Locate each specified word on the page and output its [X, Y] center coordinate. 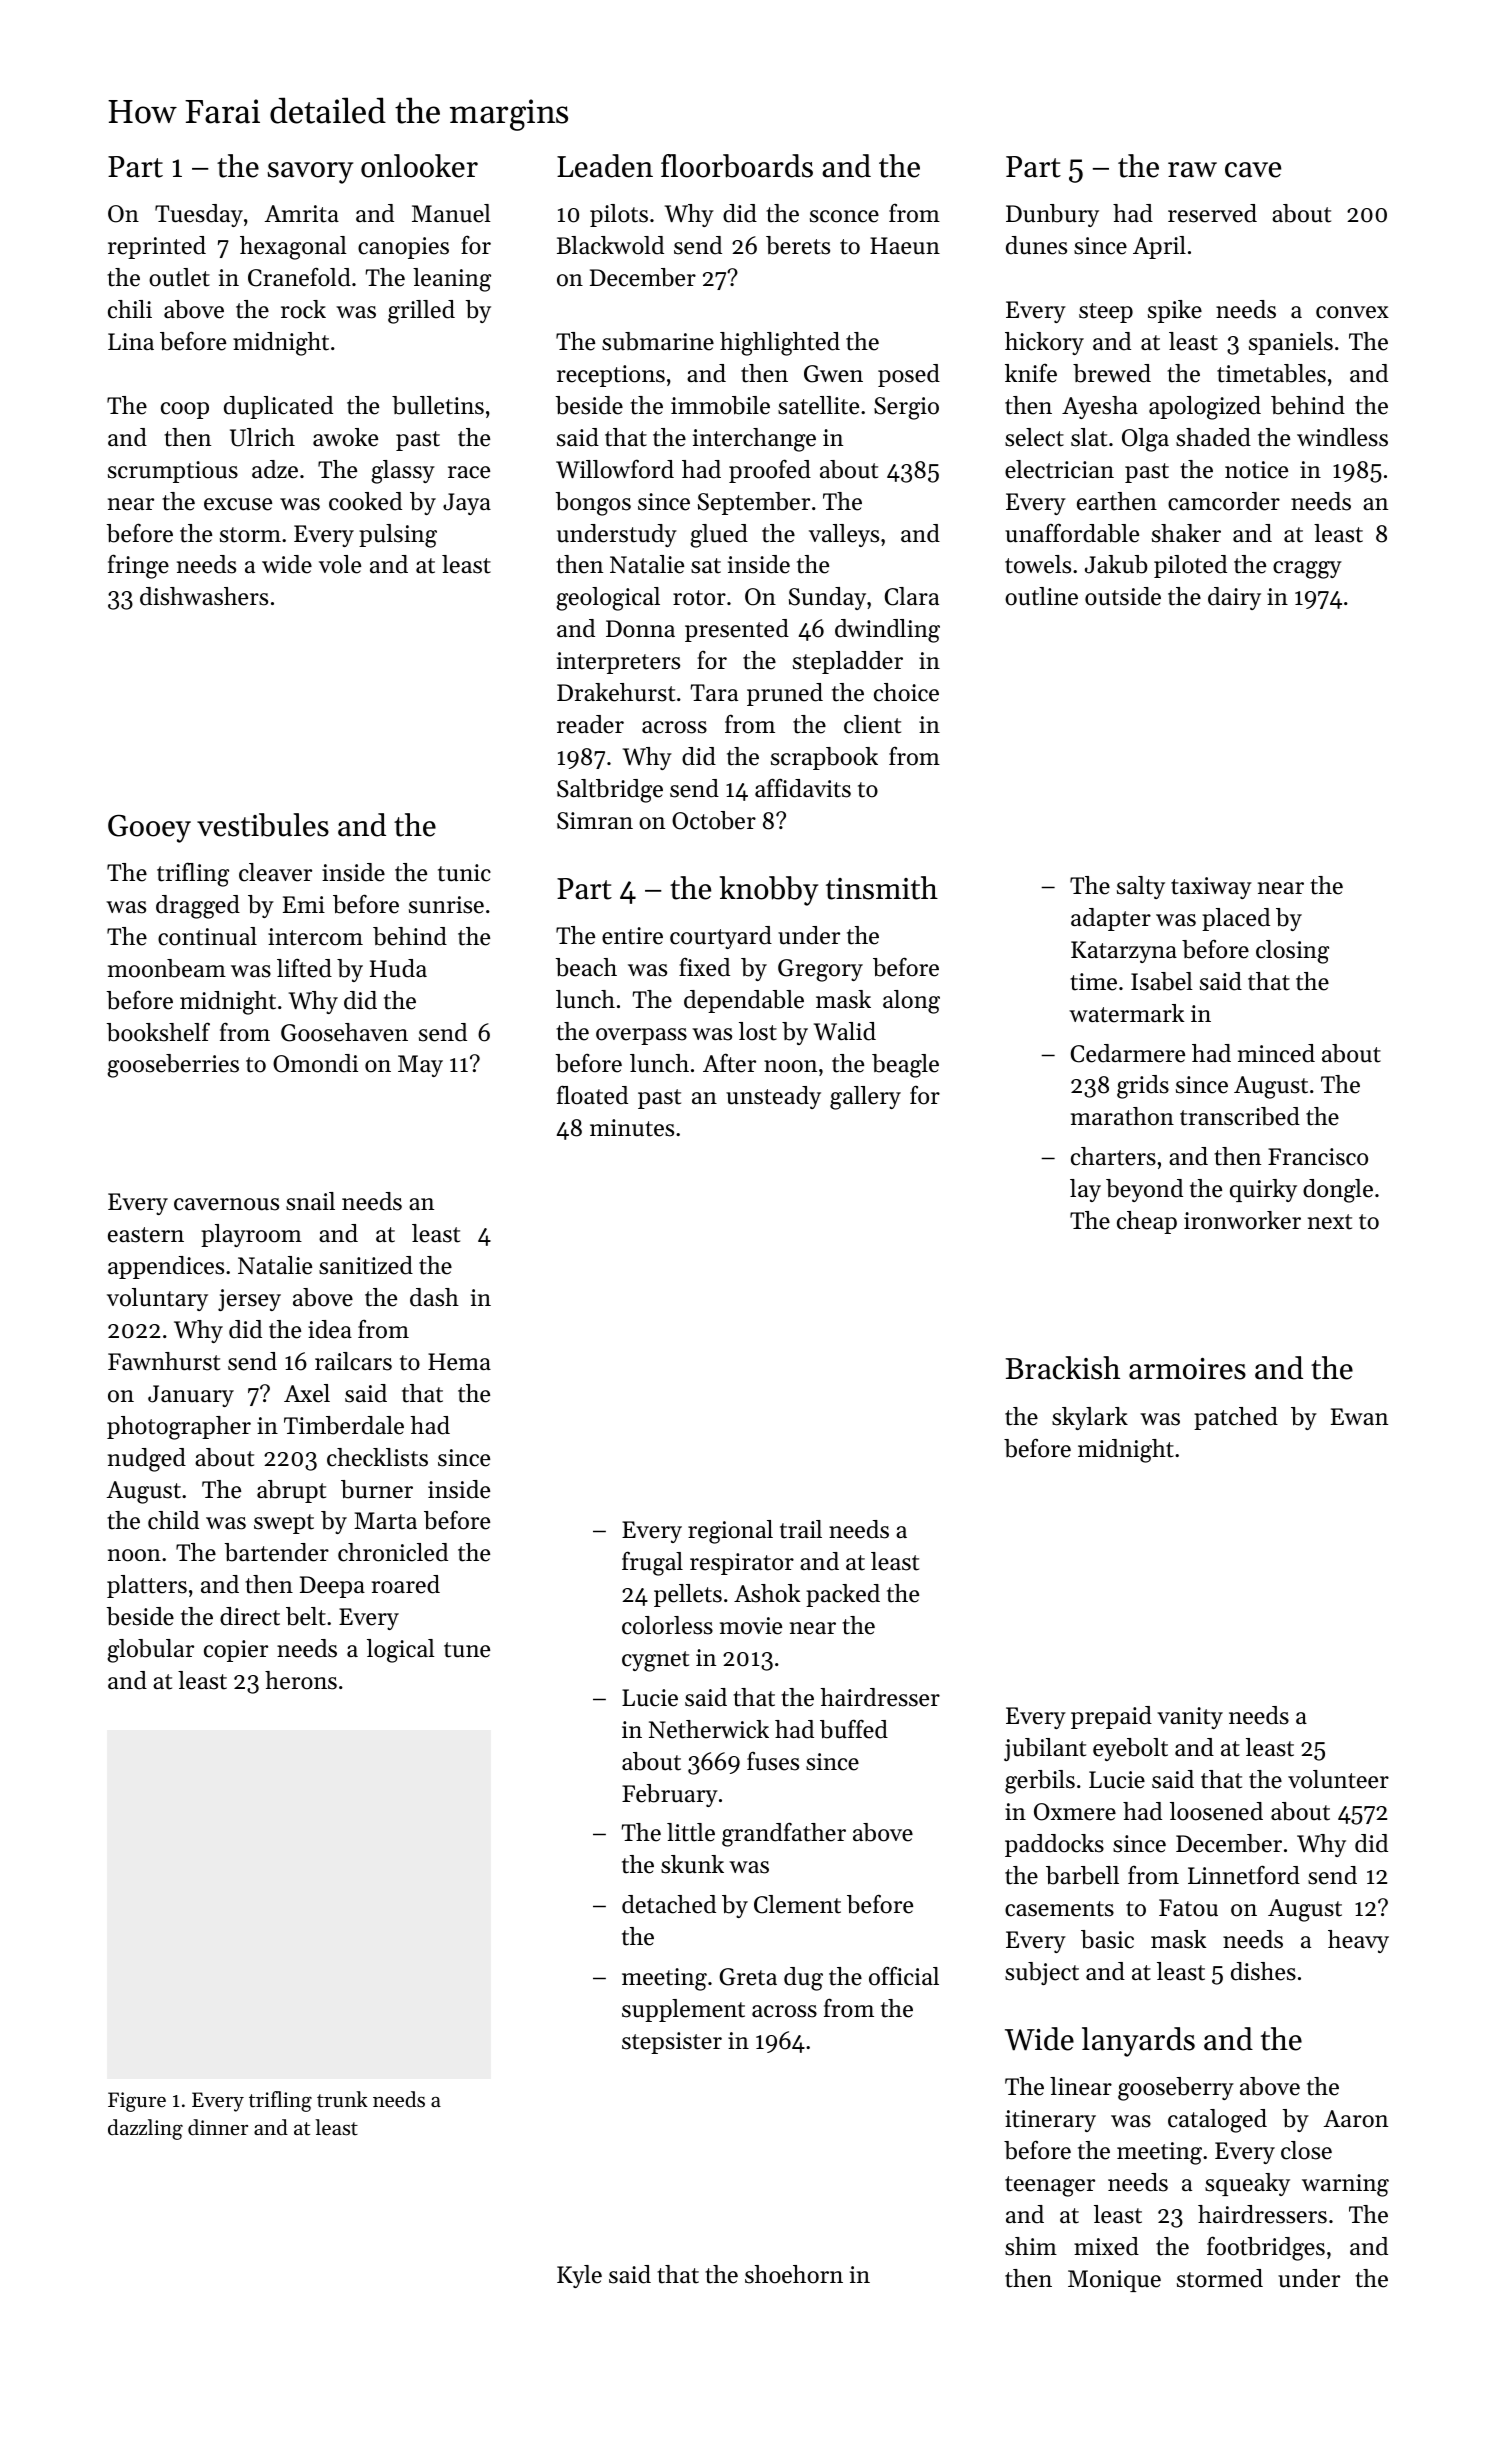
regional [730, 1532]
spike [1175, 311]
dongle [1338, 1191]
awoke [345, 437]
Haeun [905, 246]
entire [632, 936]
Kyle [579, 2276]
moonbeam [167, 968]
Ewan [1359, 1416]
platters [147, 1586]
